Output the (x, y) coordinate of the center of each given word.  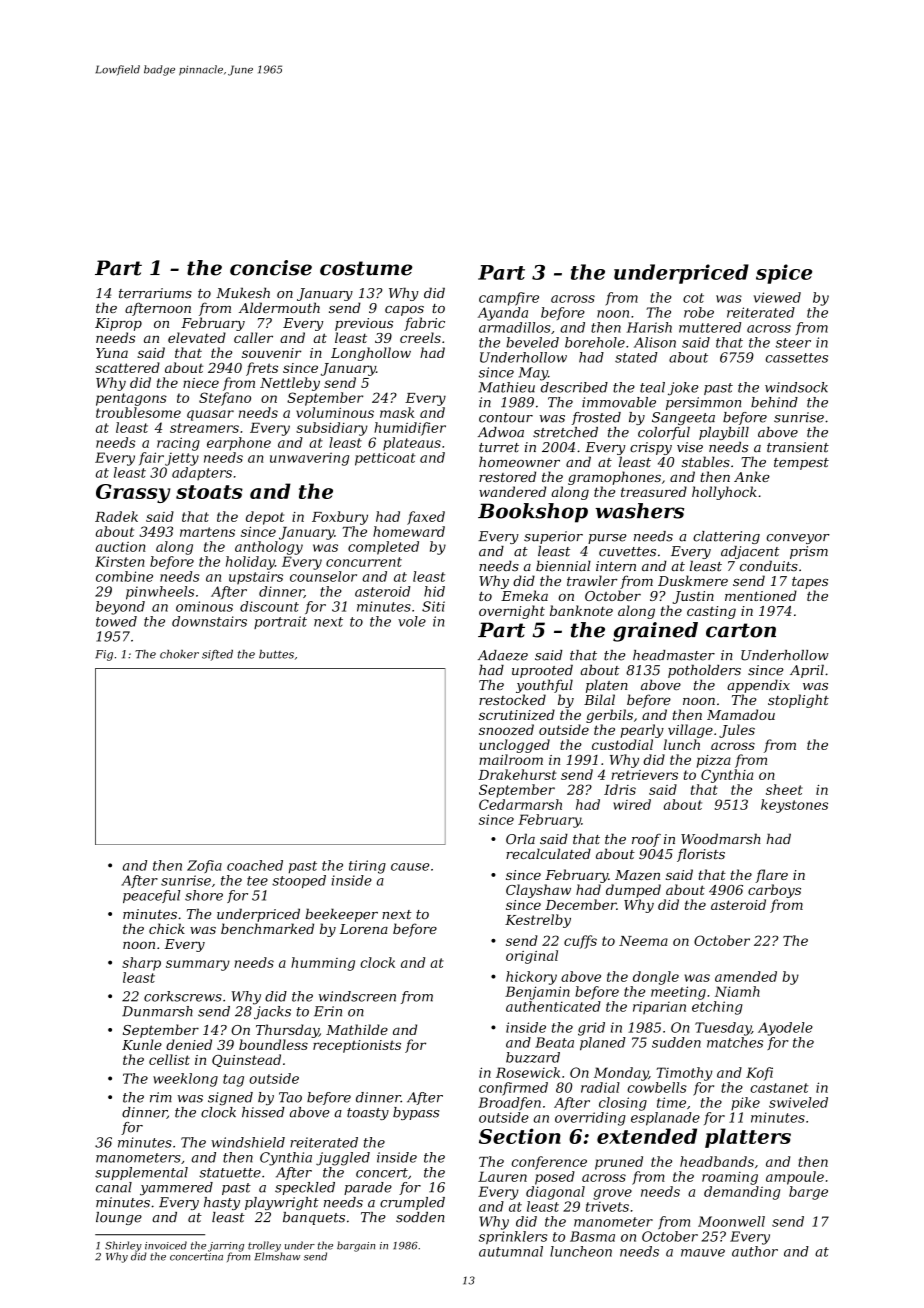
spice (784, 274)
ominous (204, 606)
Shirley (123, 1246)
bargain (356, 1246)
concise (271, 268)
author (755, 1251)
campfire (509, 299)
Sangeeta (683, 418)
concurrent (364, 562)
